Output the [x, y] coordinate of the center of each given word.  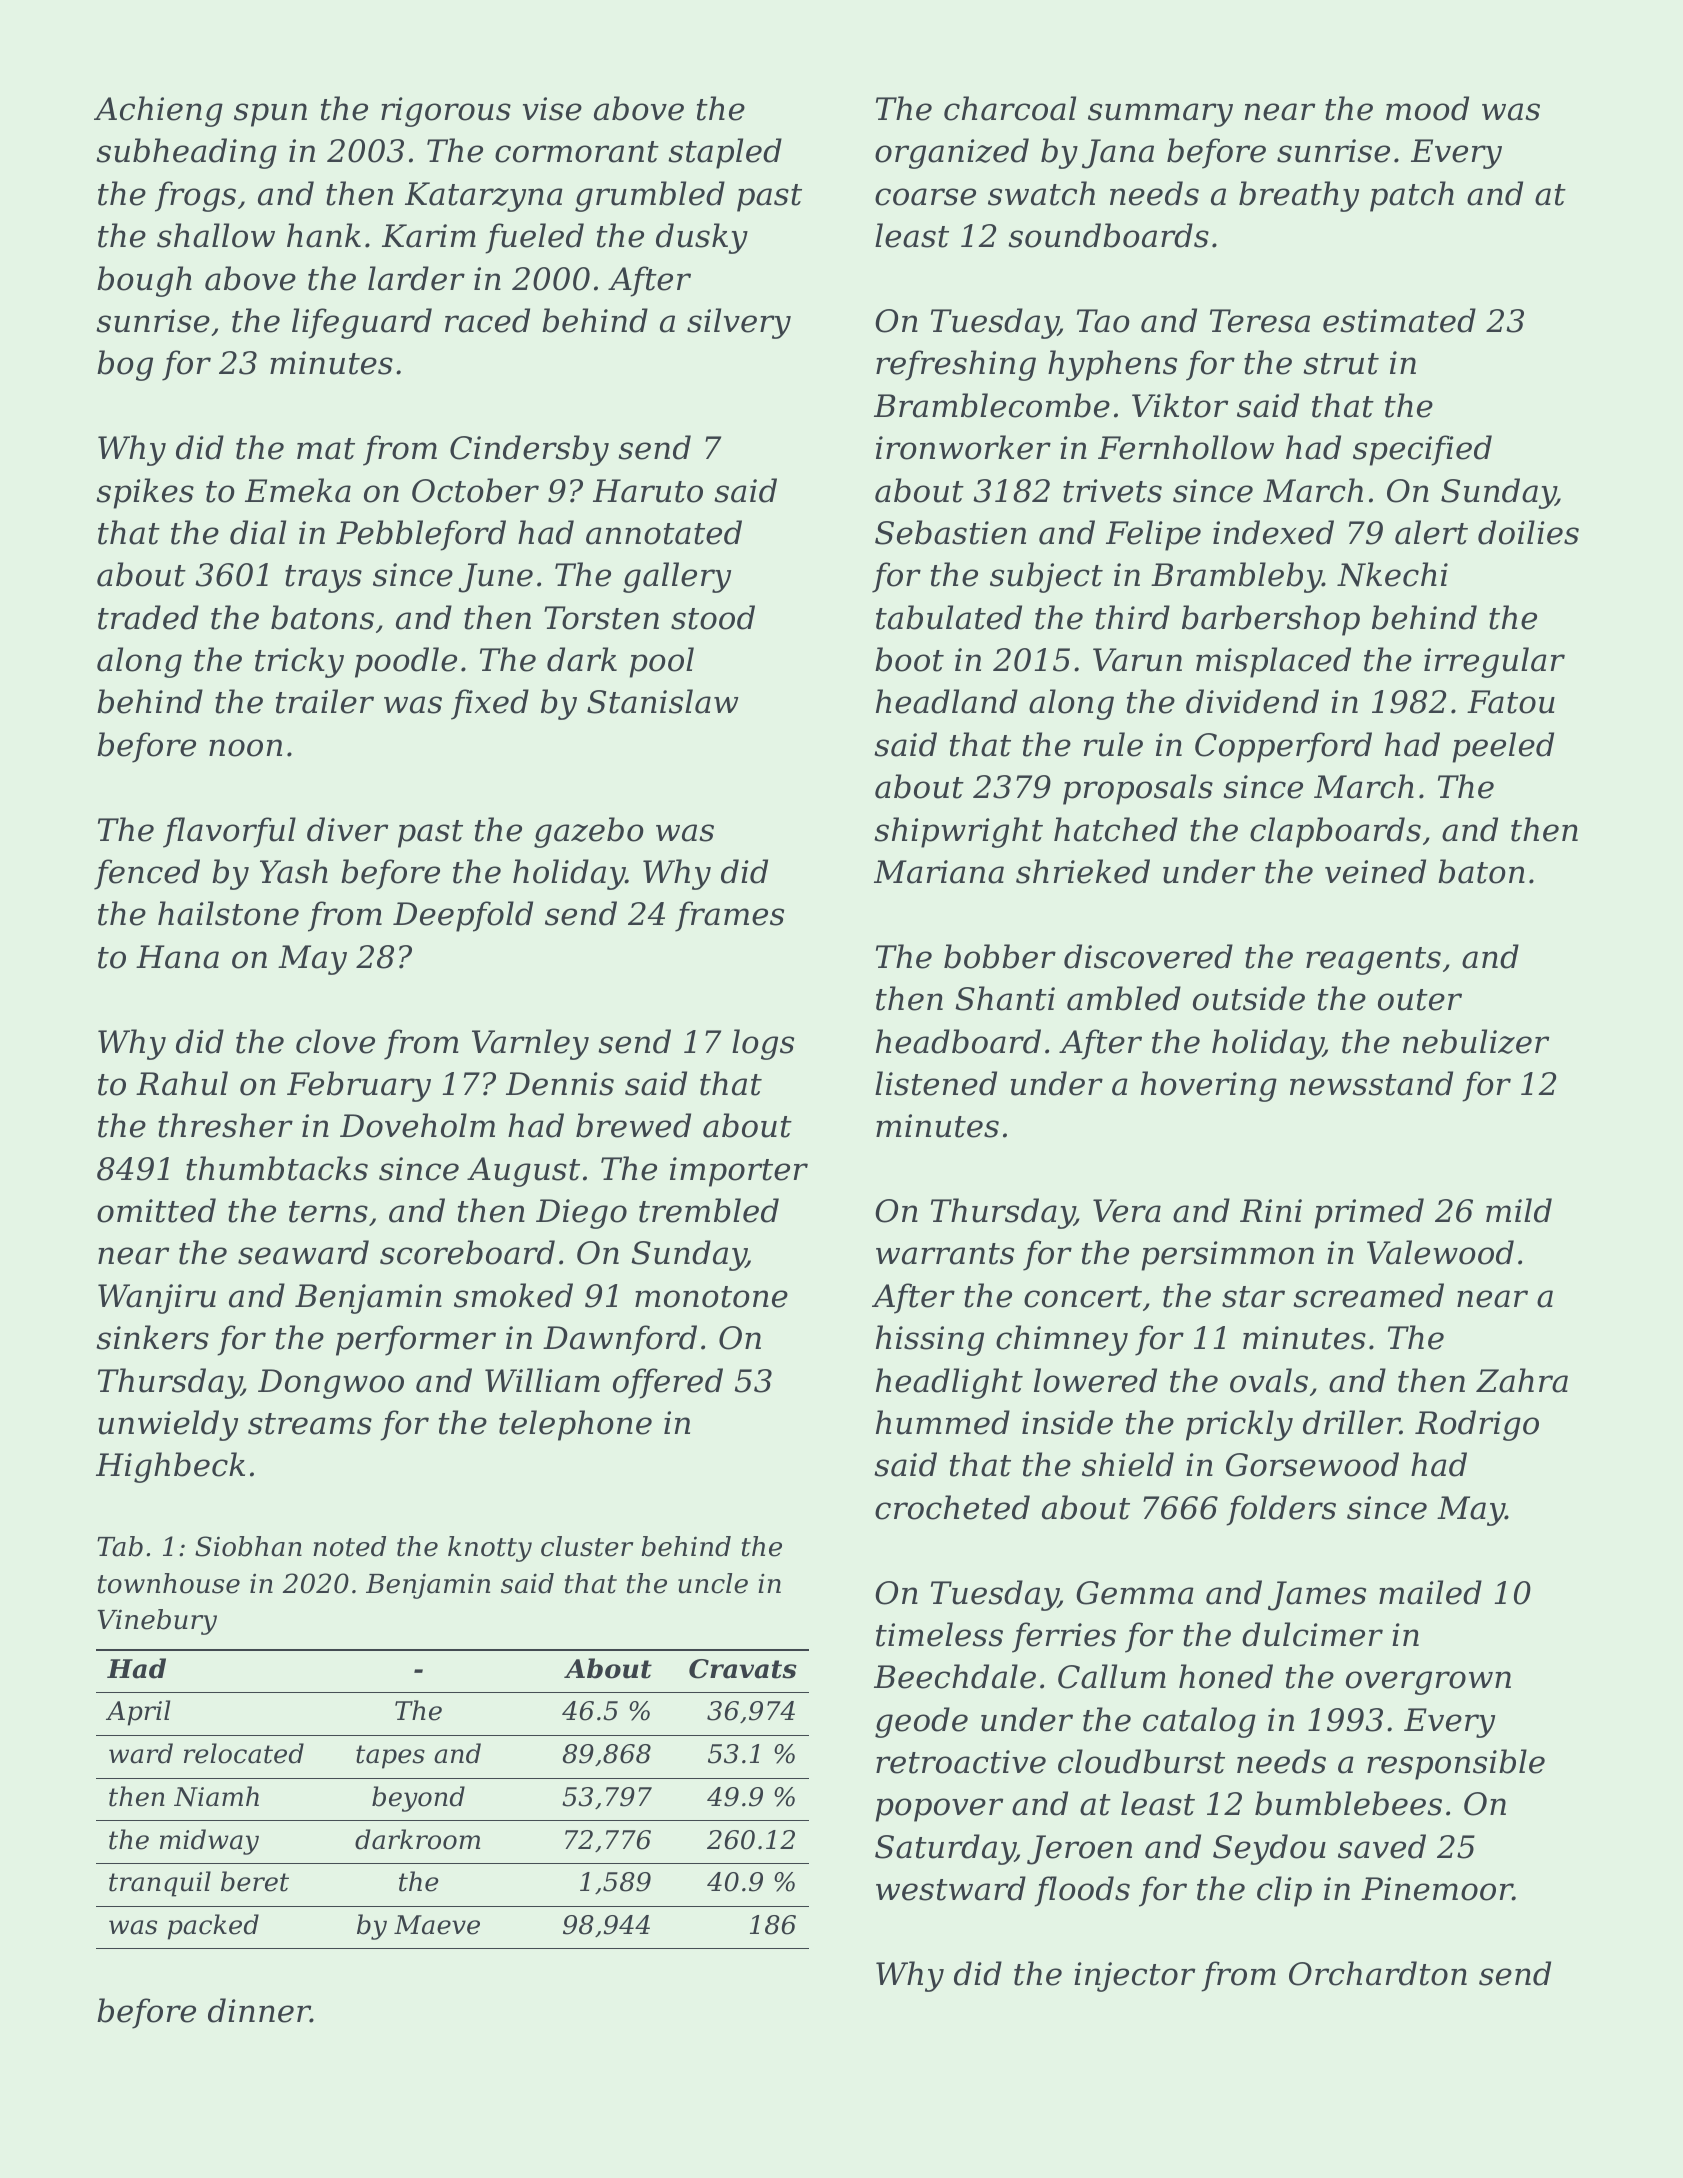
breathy [1299, 196]
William [542, 1380]
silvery [739, 323]
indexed [1273, 532]
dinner [259, 2010]
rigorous [446, 112]
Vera [1127, 1211]
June [495, 578]
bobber [1000, 956]
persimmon [1228, 1256]
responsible [1456, 1764]
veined [1375, 871]
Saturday [945, 1849]
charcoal [1010, 108]
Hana [177, 957]
